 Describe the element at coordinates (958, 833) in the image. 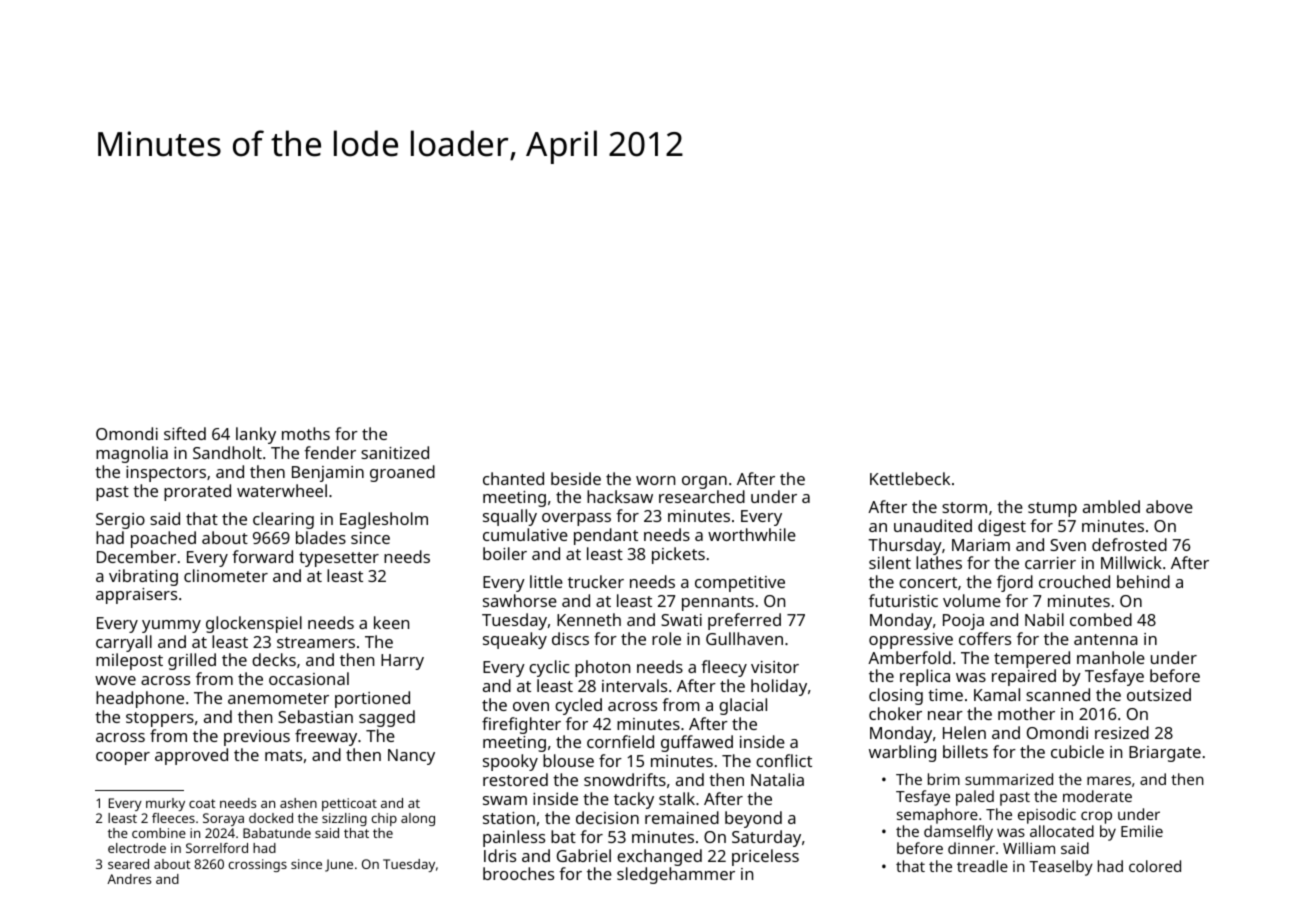

I see `damselfly` at that location.
